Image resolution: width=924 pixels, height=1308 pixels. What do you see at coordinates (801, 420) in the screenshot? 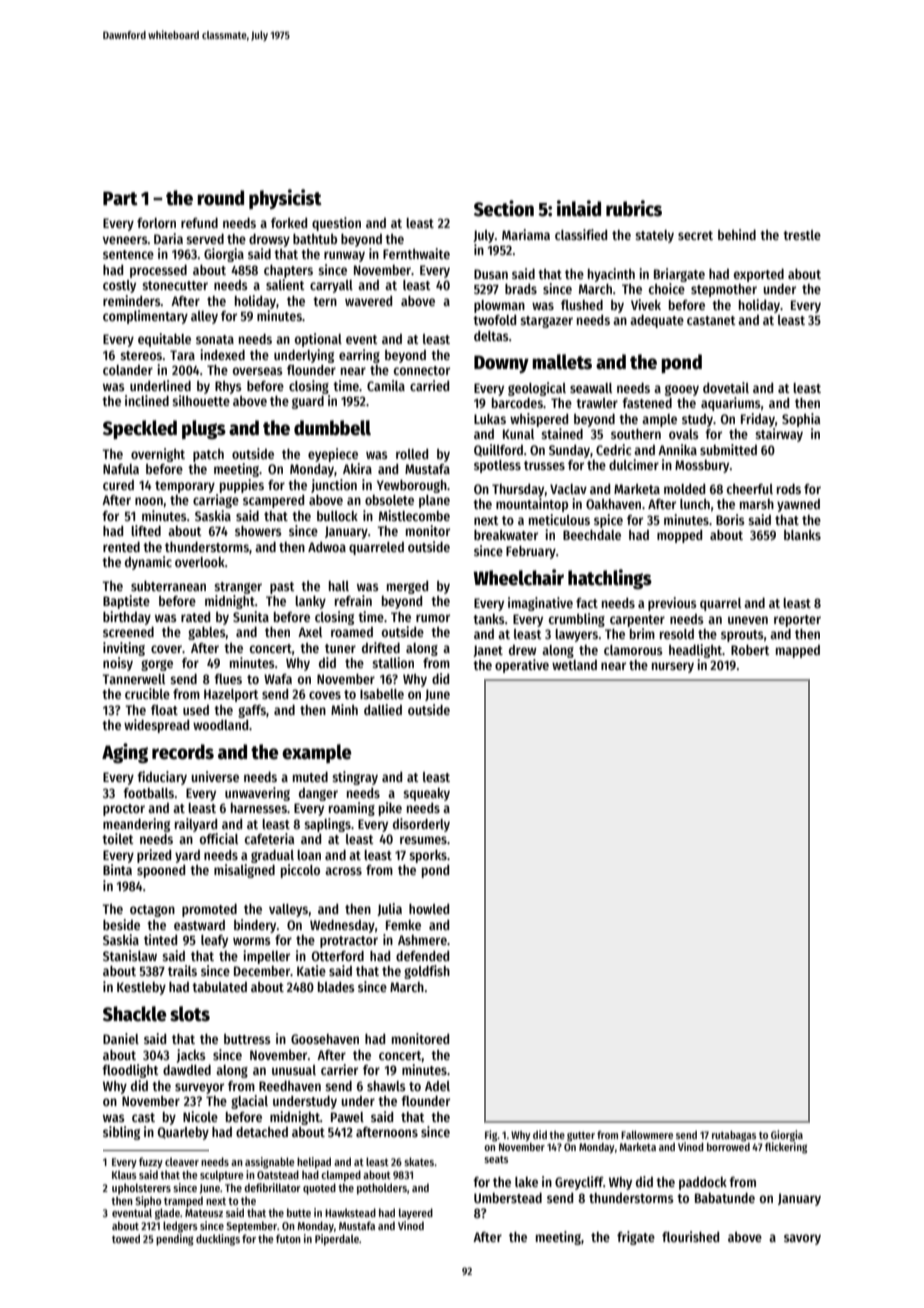
I see `Sophia` at bounding box center [801, 420].
